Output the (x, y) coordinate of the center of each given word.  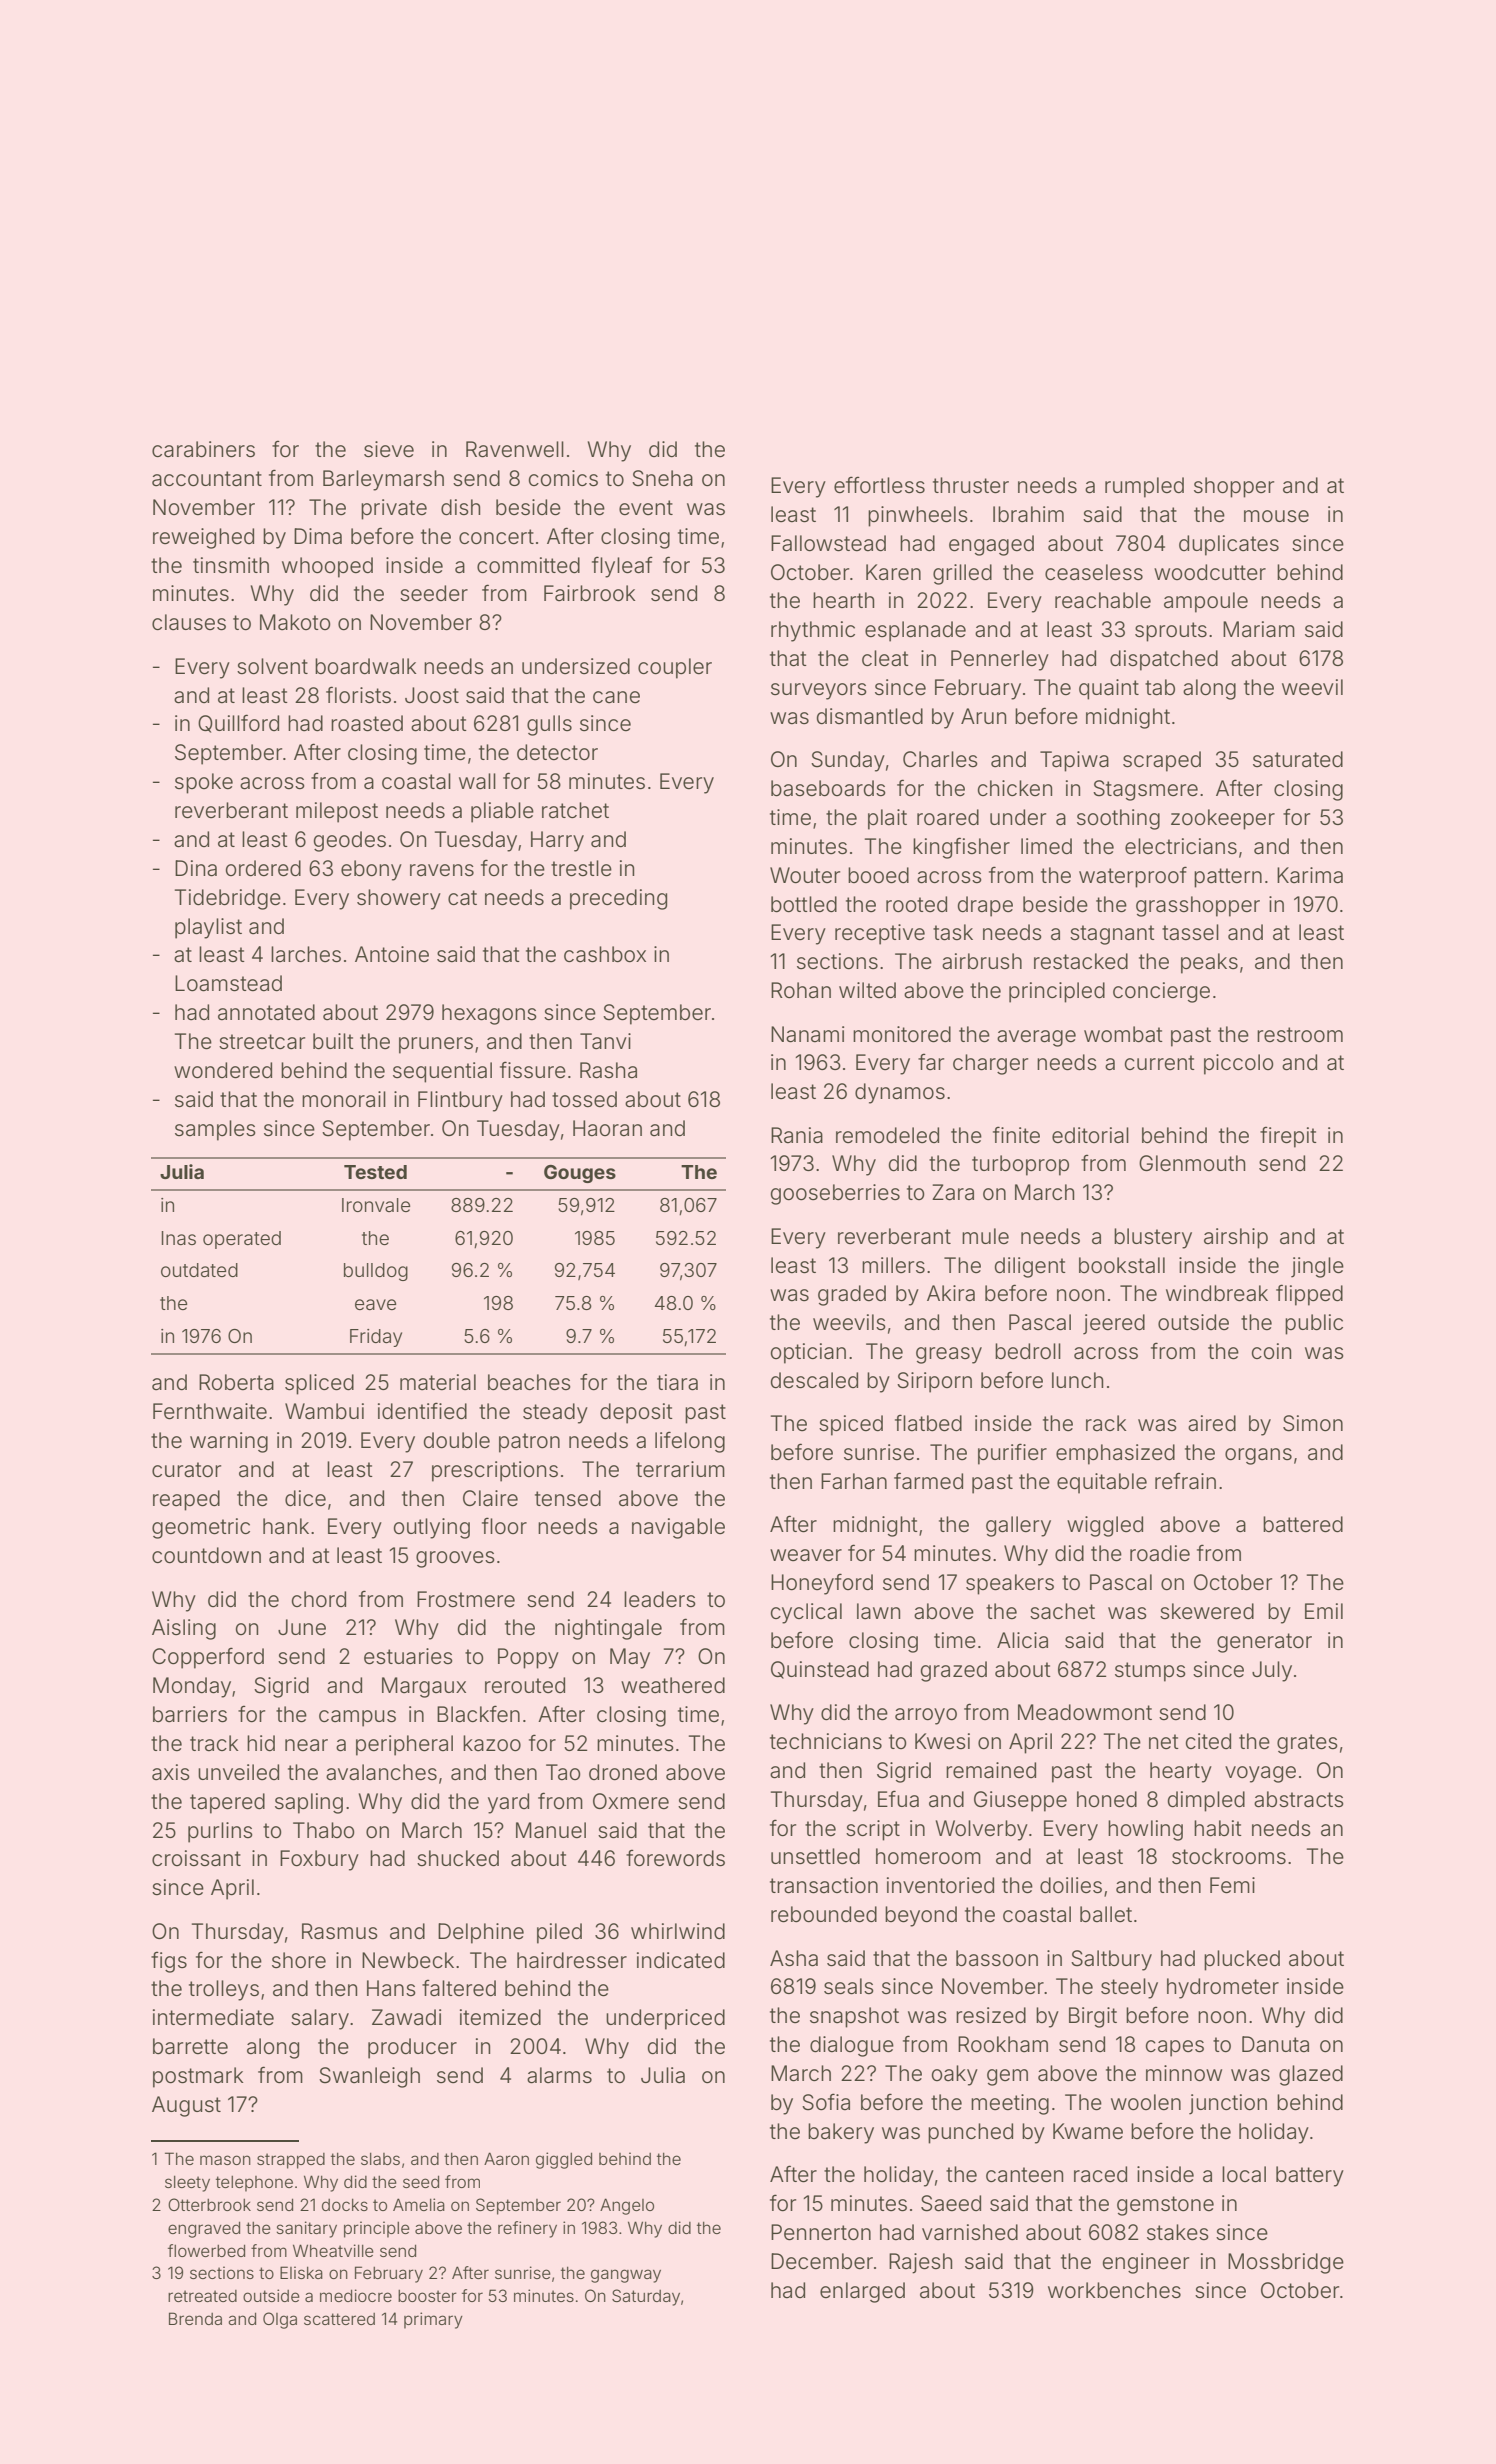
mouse (1276, 516)
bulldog (376, 1272)
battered (1303, 1524)
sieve (389, 449)
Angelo (627, 2206)
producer (412, 2048)
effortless (879, 485)
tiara (677, 1382)
